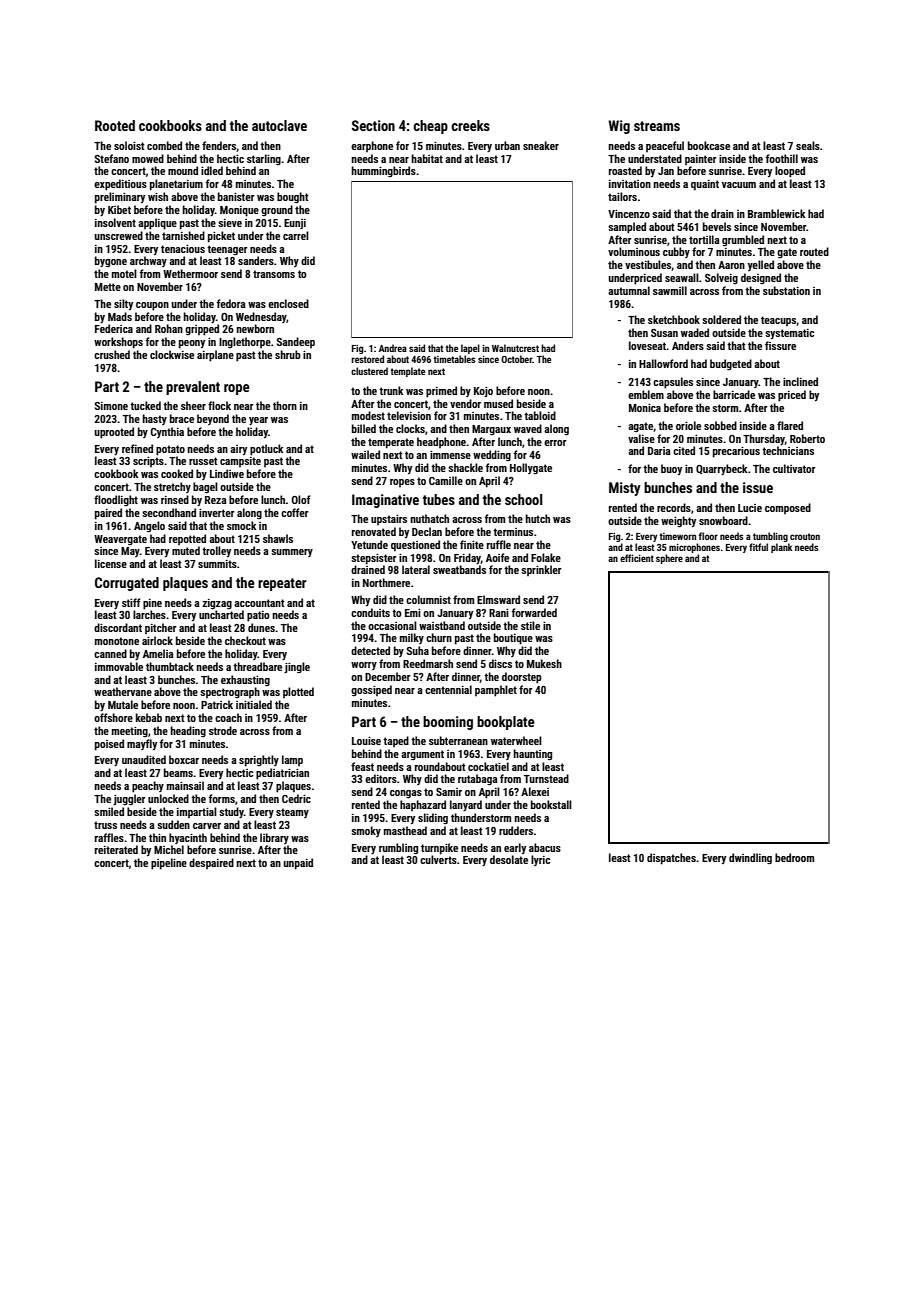 The width and height of the screenshot is (924, 1308). I want to click on tenacious, so click(183, 249).
